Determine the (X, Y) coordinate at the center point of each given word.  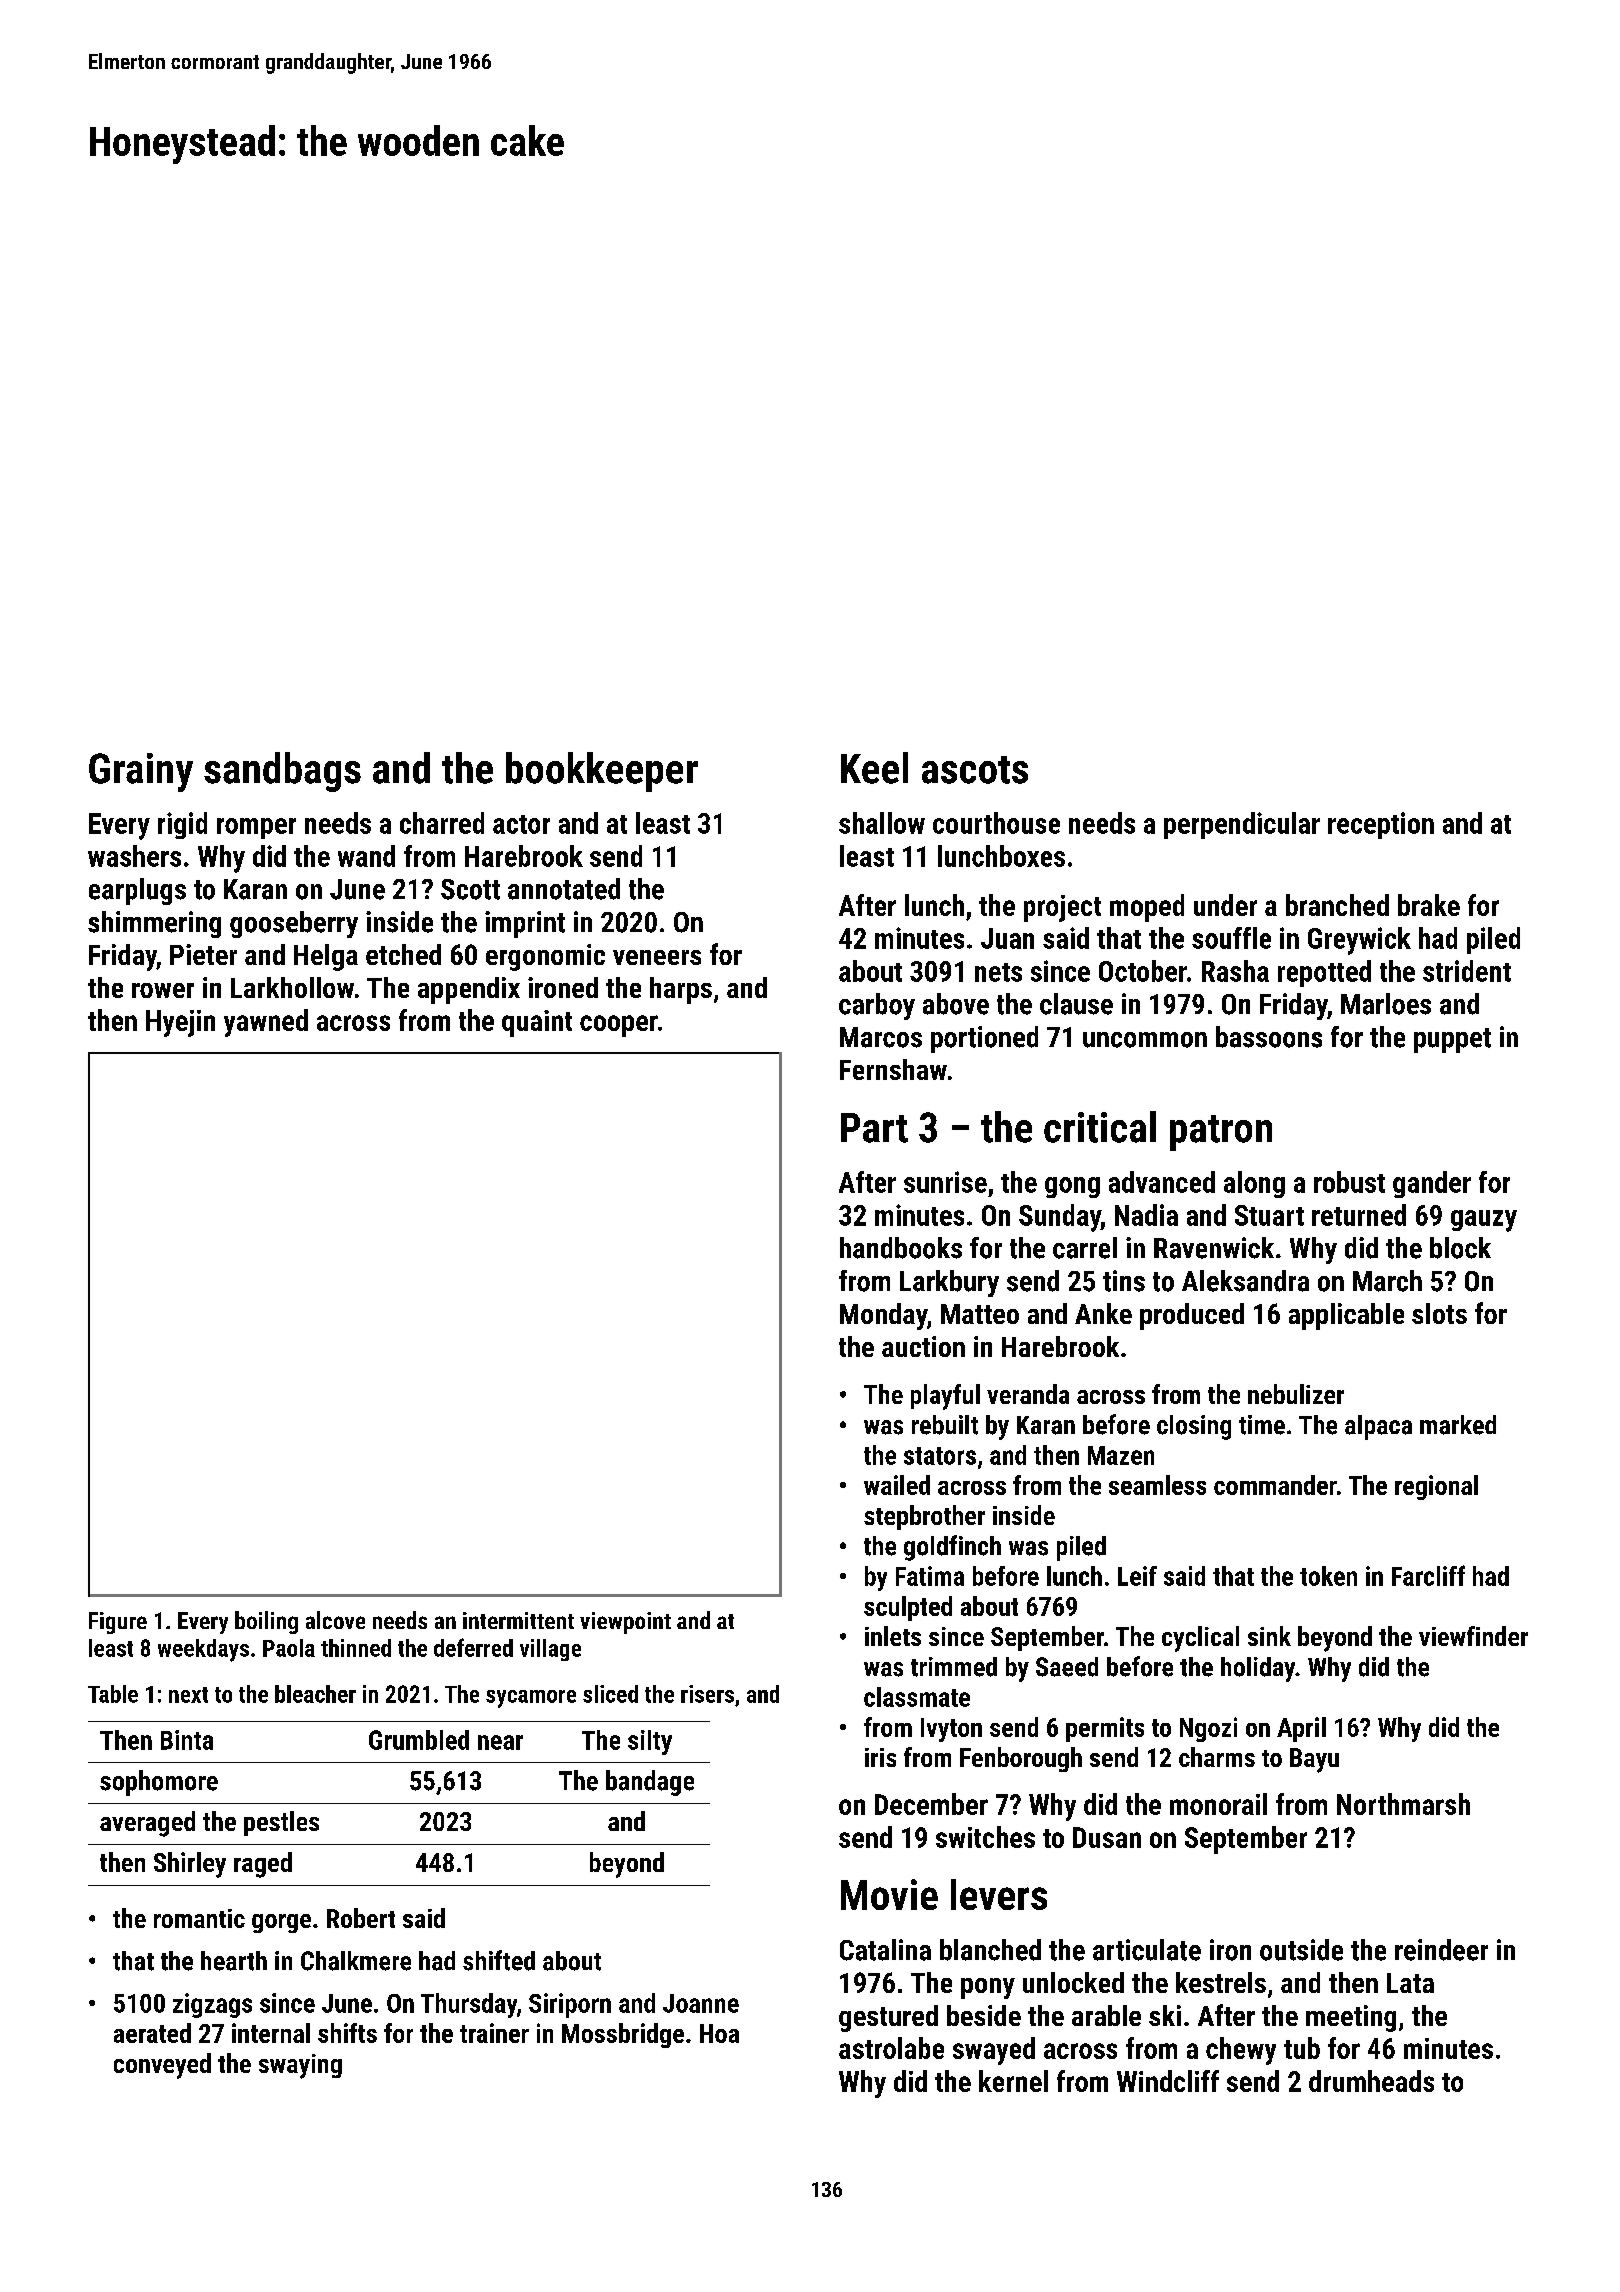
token (1328, 1576)
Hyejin (180, 1023)
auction (923, 1346)
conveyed (162, 2066)
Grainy (141, 772)
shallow (882, 823)
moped (1147, 908)
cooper (619, 1026)
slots (1439, 1313)
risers (707, 1694)
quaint (537, 1023)
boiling (266, 1622)
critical (1100, 1127)
